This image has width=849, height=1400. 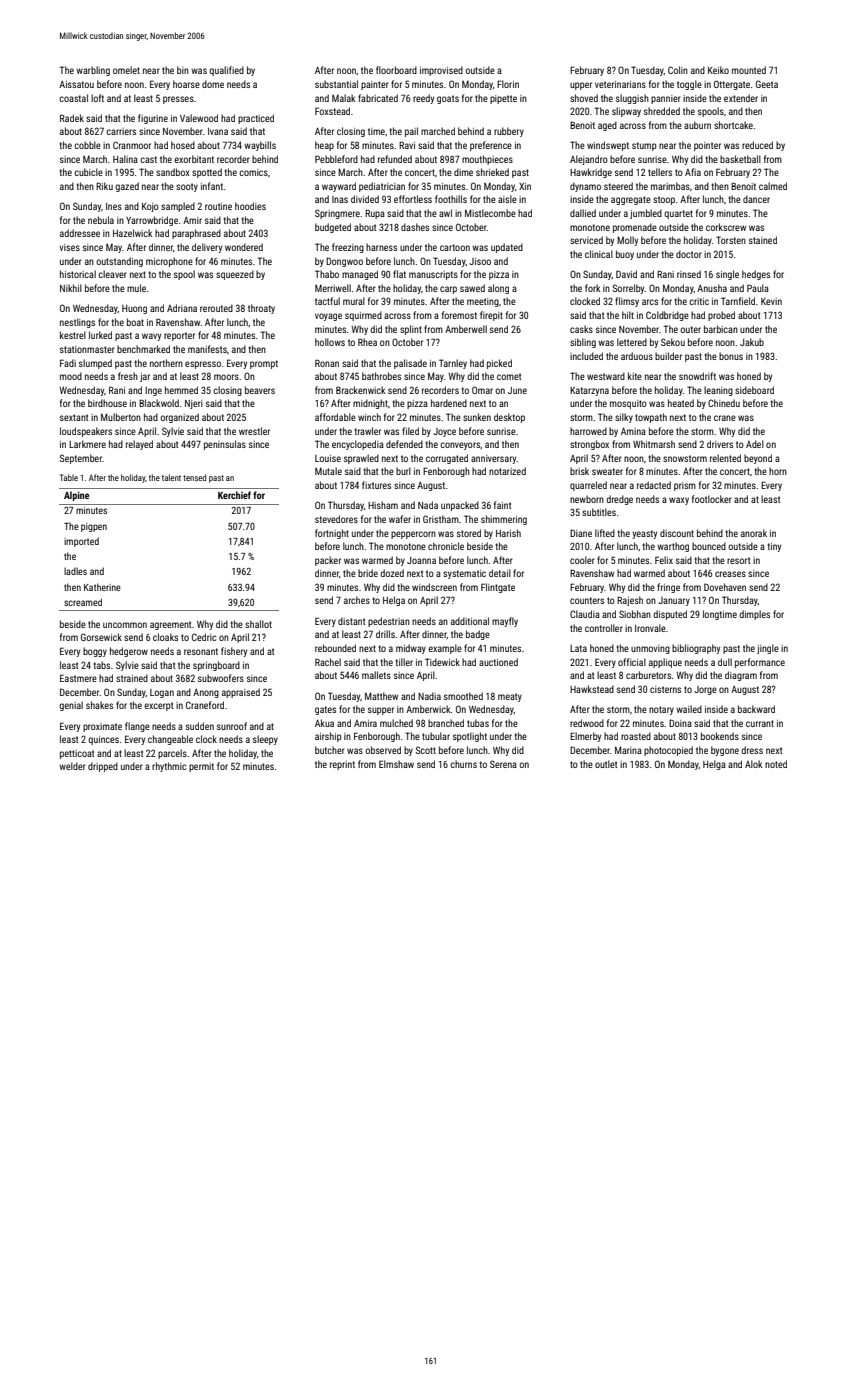 What do you see at coordinates (125, 625) in the image?
I see `uncommon` at bounding box center [125, 625].
